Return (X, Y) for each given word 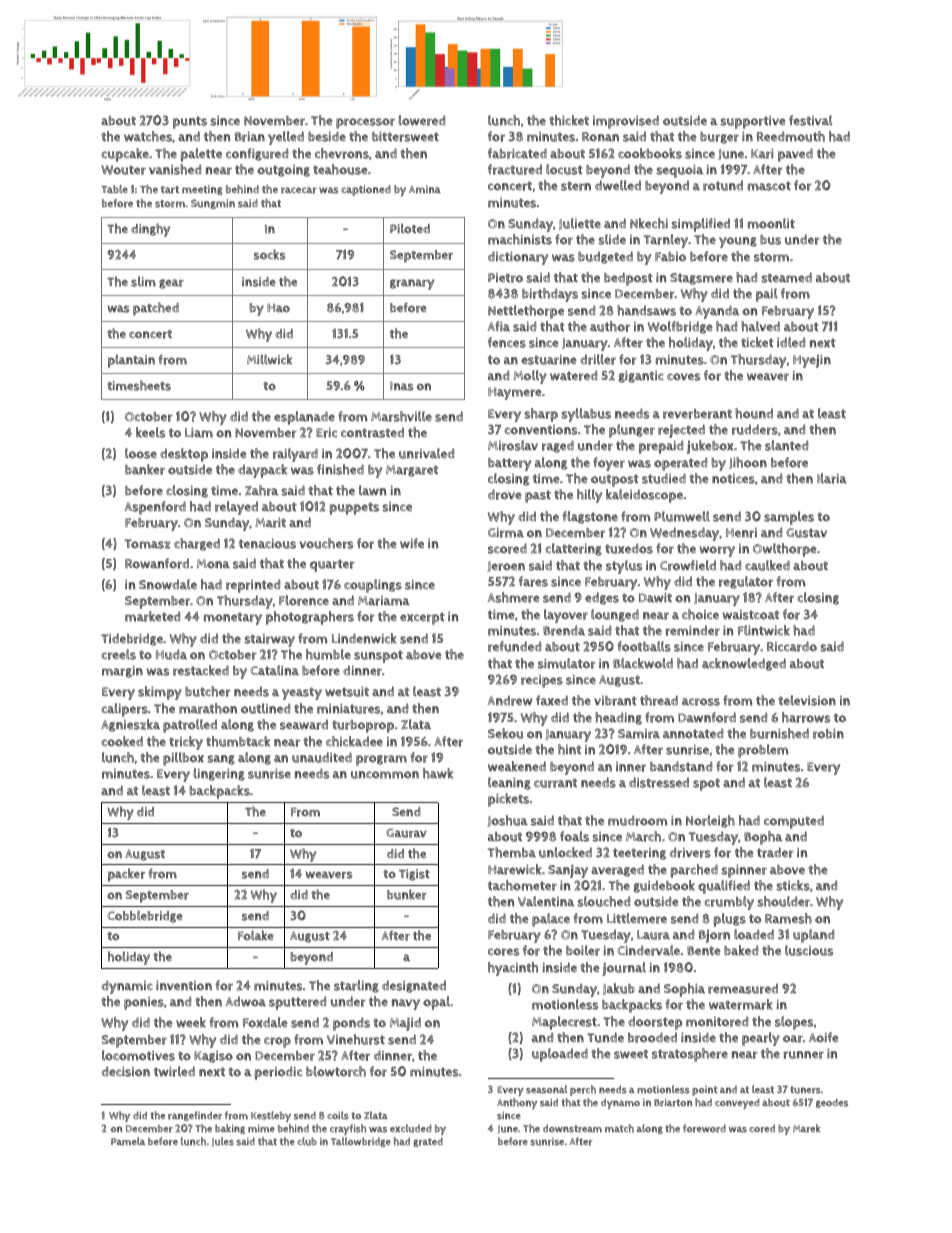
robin (828, 733)
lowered (422, 120)
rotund (723, 185)
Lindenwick (364, 638)
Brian (250, 136)
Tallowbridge (361, 1142)
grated (428, 1142)
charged (197, 544)
